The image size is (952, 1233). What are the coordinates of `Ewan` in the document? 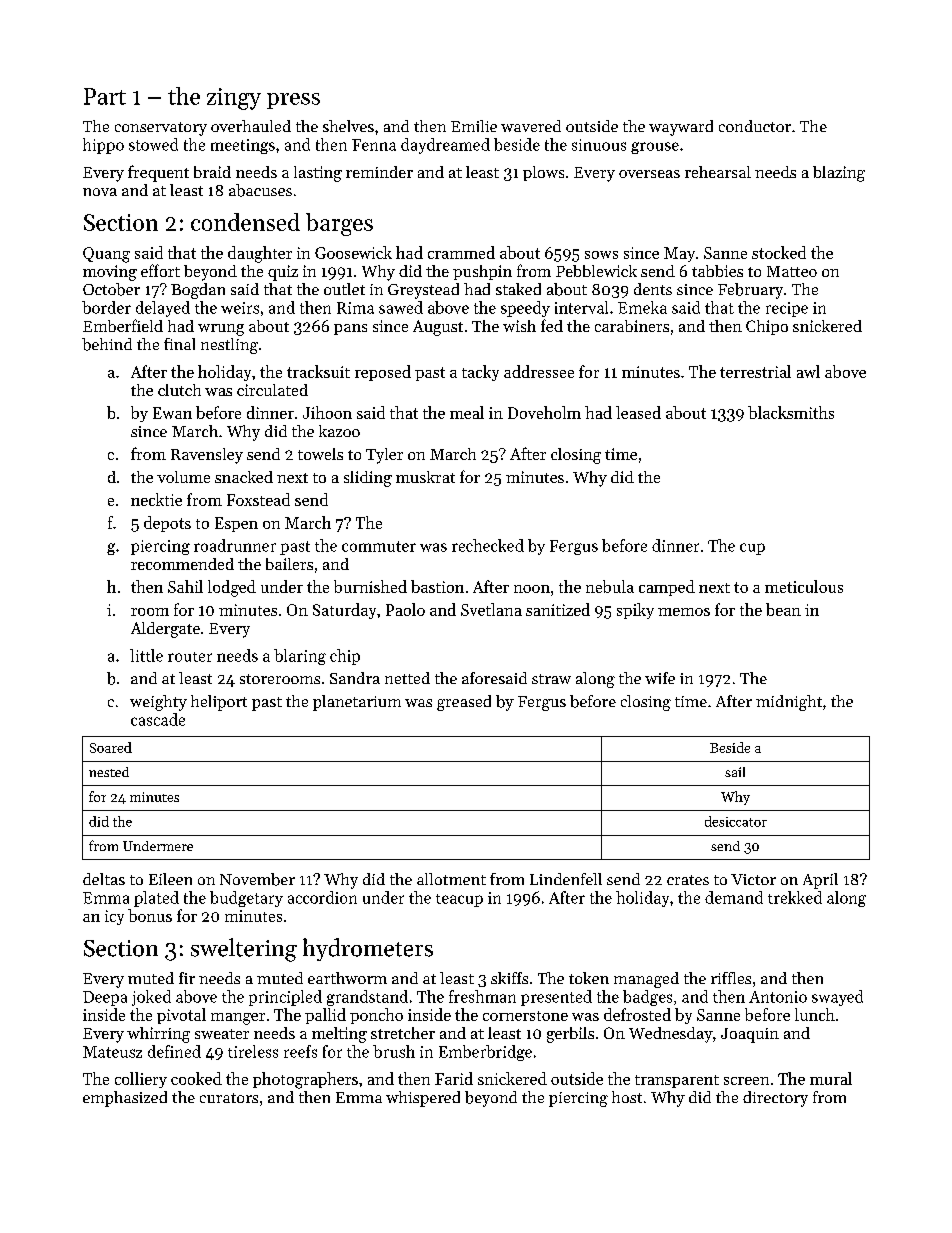 It's located at (172, 413).
